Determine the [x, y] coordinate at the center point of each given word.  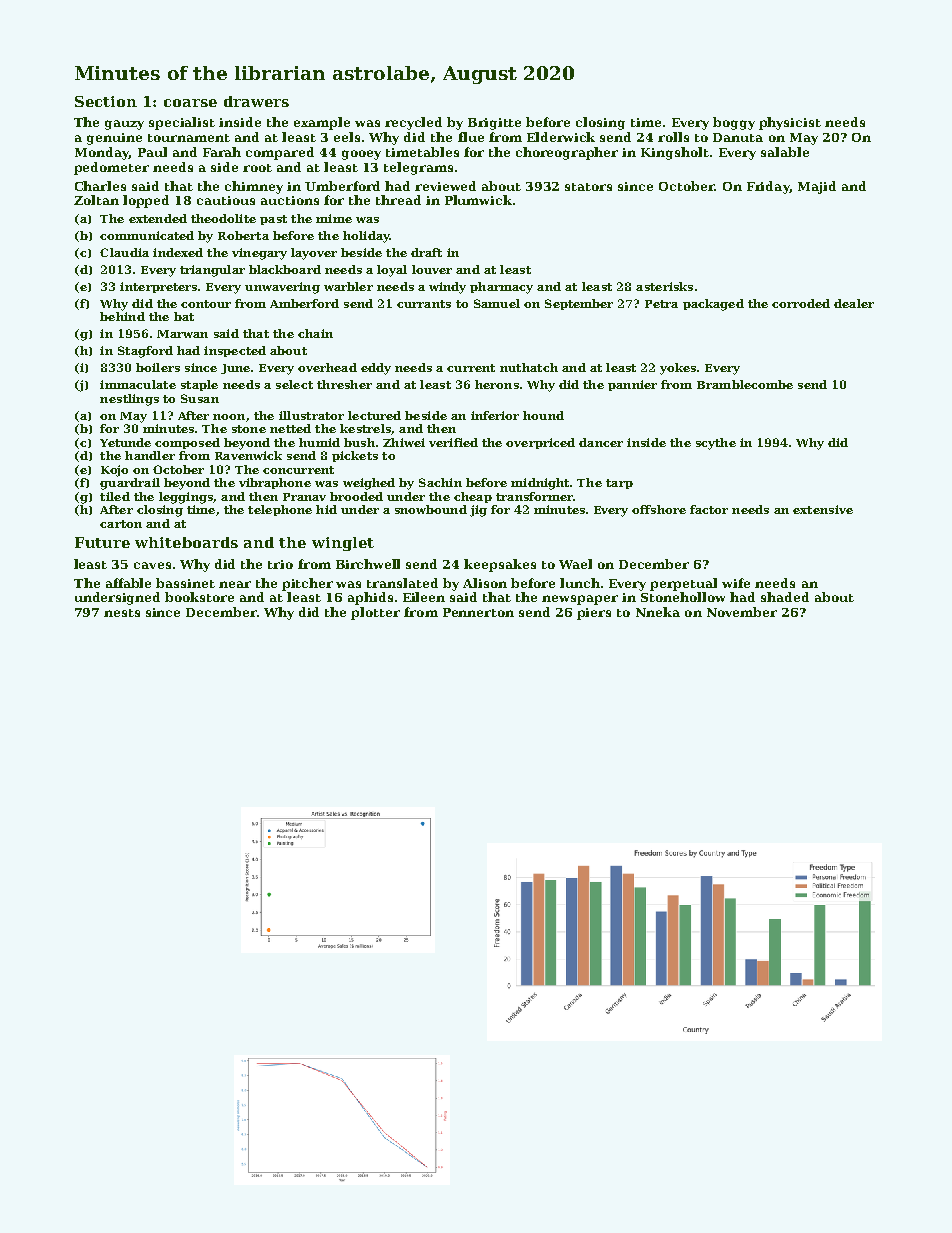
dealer [854, 303]
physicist [790, 123]
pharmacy [501, 288]
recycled [413, 123]
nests [122, 613]
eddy [376, 369]
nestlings [129, 400]
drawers [256, 101]
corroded [801, 303]
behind [122, 316]
